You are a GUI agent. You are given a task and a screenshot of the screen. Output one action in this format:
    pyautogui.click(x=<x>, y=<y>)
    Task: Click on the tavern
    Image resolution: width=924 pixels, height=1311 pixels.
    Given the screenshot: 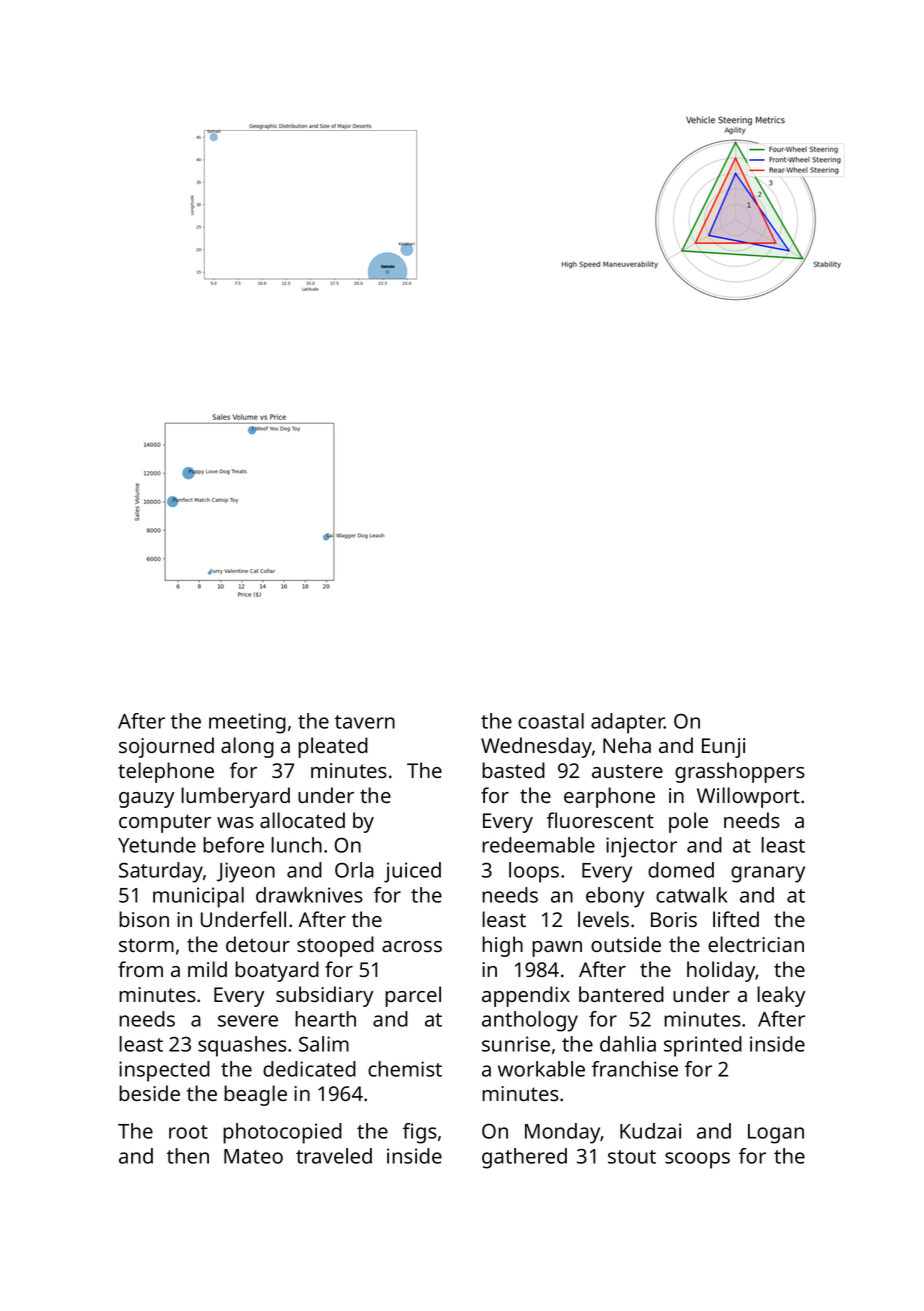 What is the action you would take?
    pyautogui.click(x=365, y=722)
